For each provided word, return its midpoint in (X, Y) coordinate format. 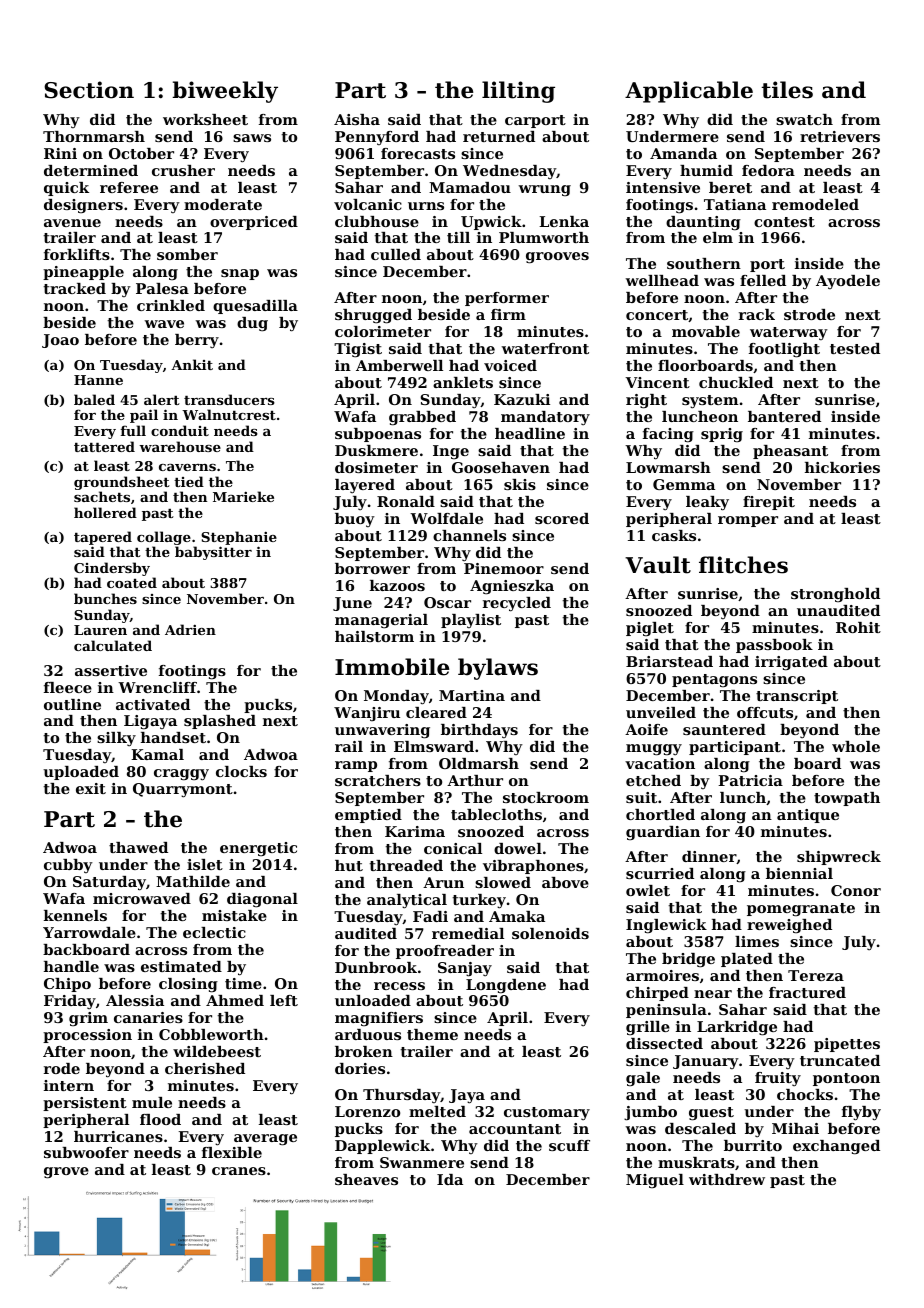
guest (711, 1114)
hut (349, 865)
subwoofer (86, 1152)
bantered (784, 416)
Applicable (689, 92)
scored (562, 518)
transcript (797, 697)
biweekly (225, 92)
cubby (68, 866)
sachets (102, 496)
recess (399, 986)
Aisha (357, 119)
